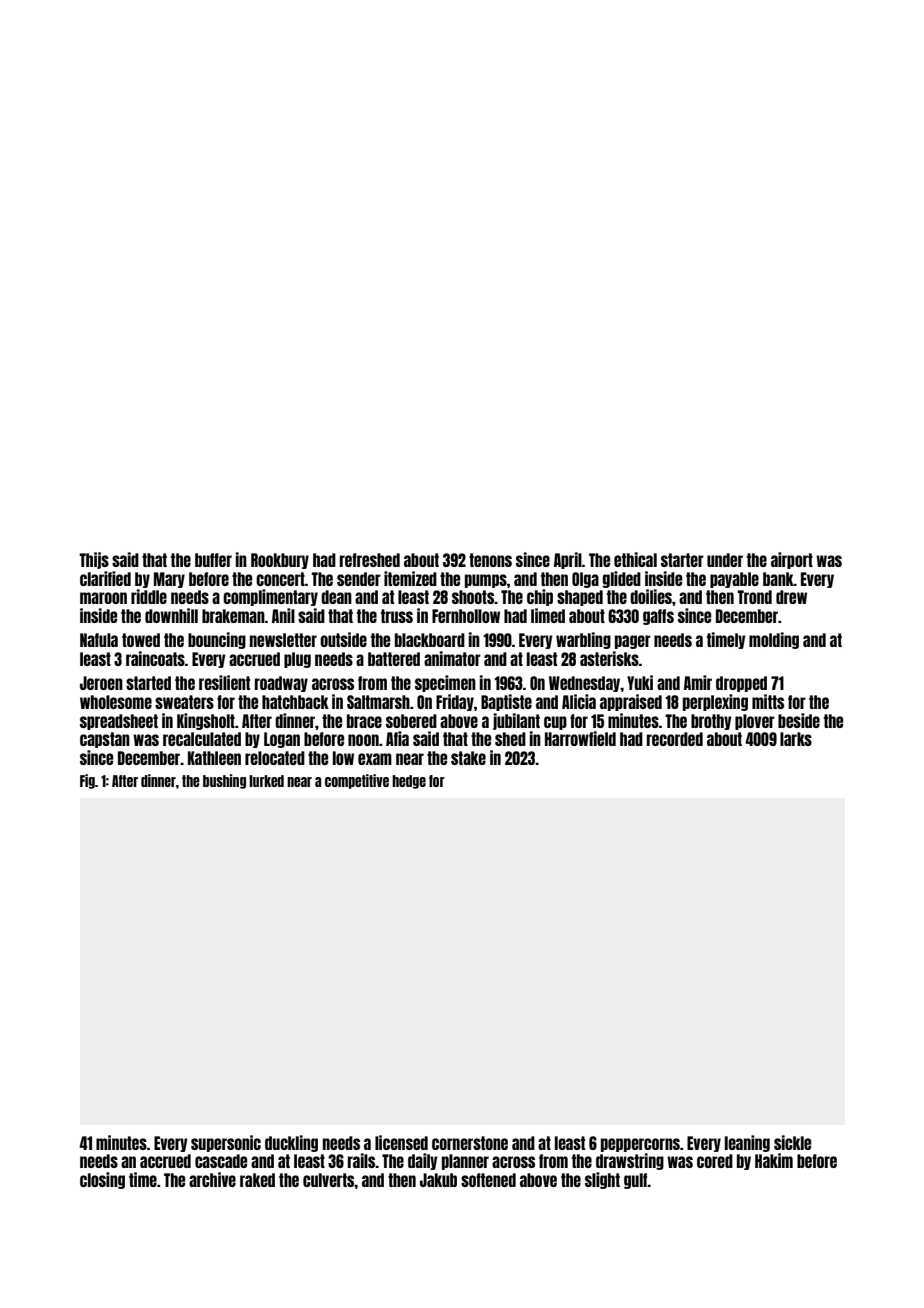 Image resolution: width=924 pixels, height=1308 pixels. What do you see at coordinates (640, 1145) in the image?
I see `peppercorns` at bounding box center [640, 1145].
